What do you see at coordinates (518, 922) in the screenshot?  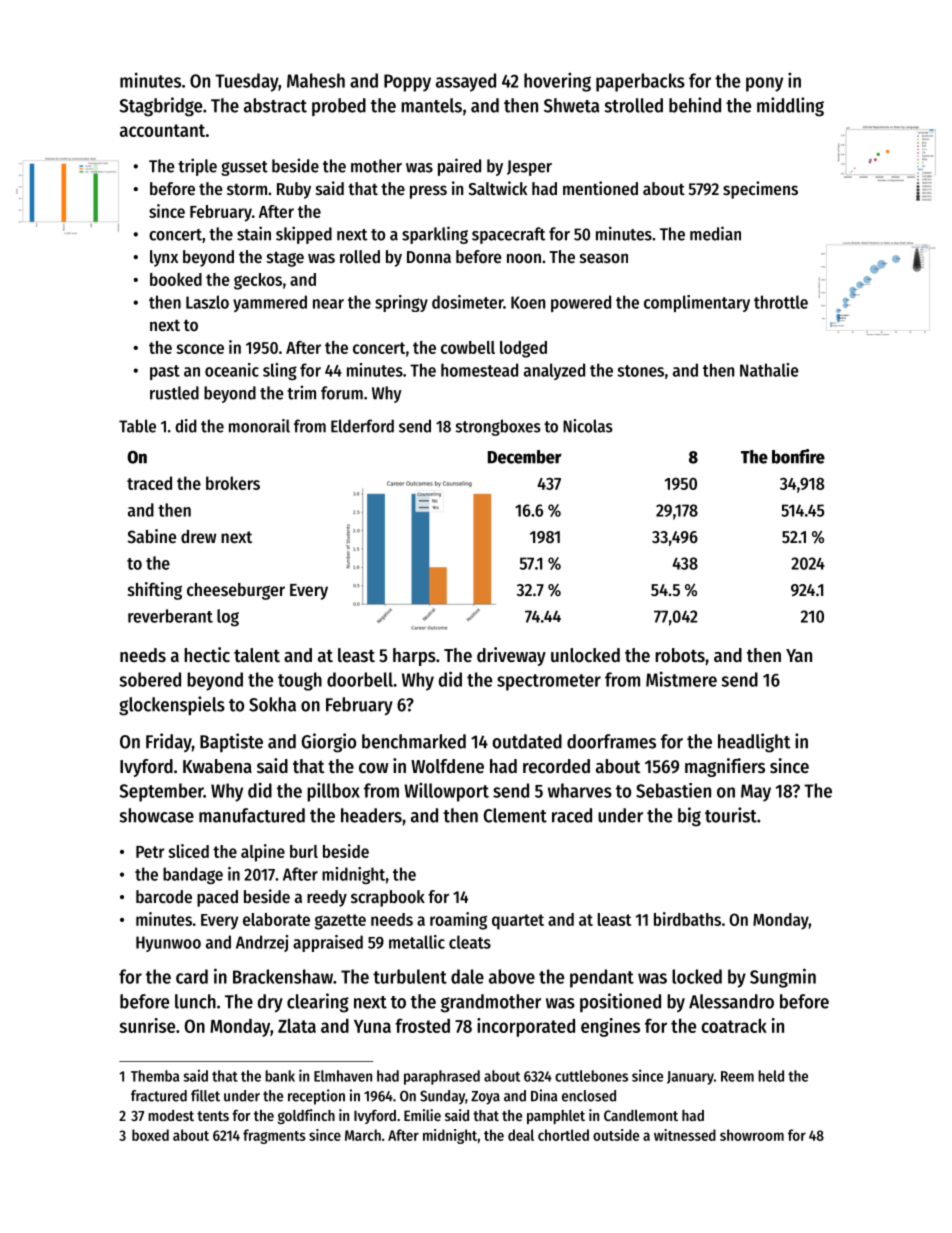 I see `quartet` at bounding box center [518, 922].
